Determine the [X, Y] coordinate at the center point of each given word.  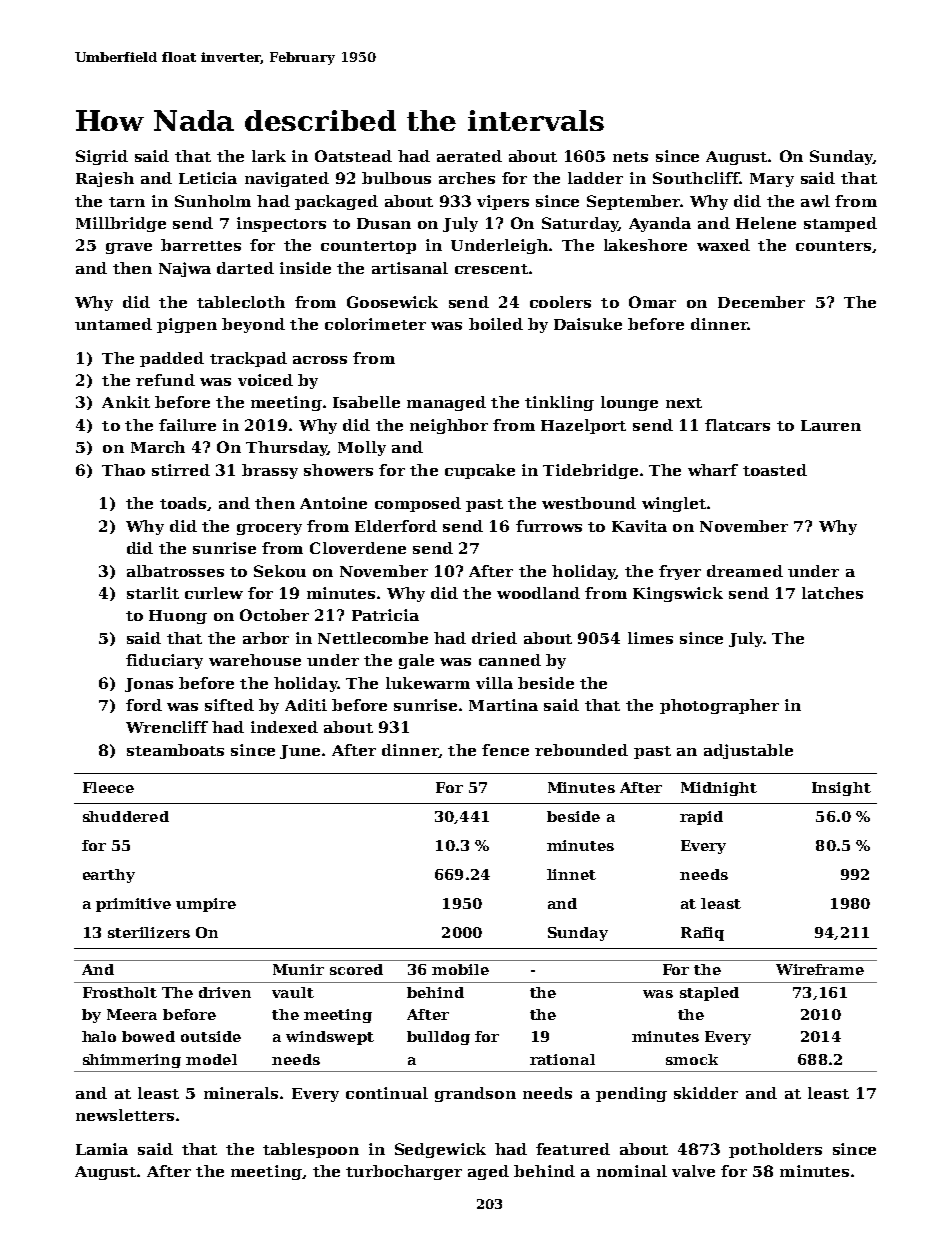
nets [630, 157]
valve [693, 1171]
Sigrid [102, 157]
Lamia [102, 1149]
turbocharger [404, 1172]
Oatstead [353, 156]
